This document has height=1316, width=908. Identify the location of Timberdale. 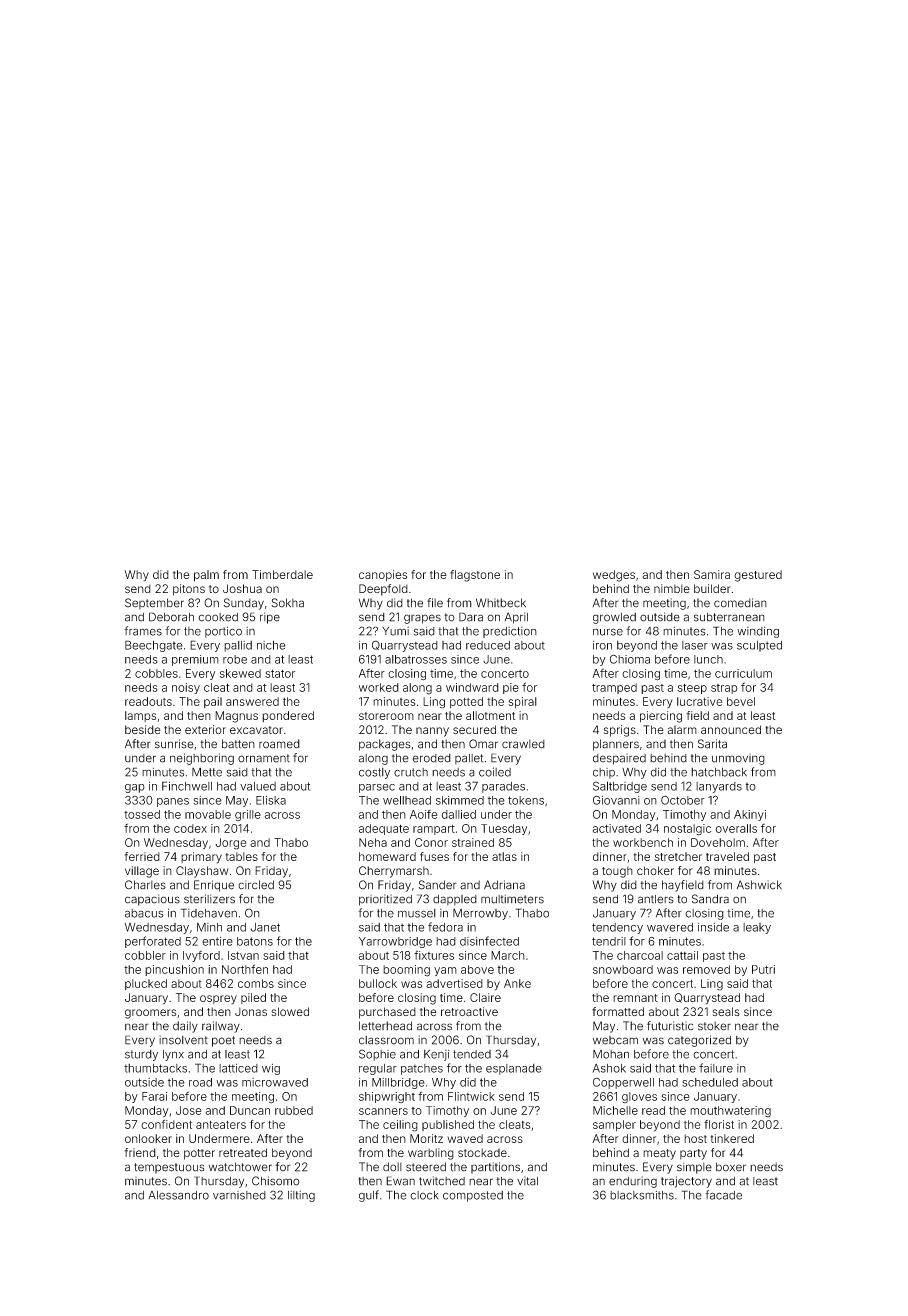
(282, 574).
